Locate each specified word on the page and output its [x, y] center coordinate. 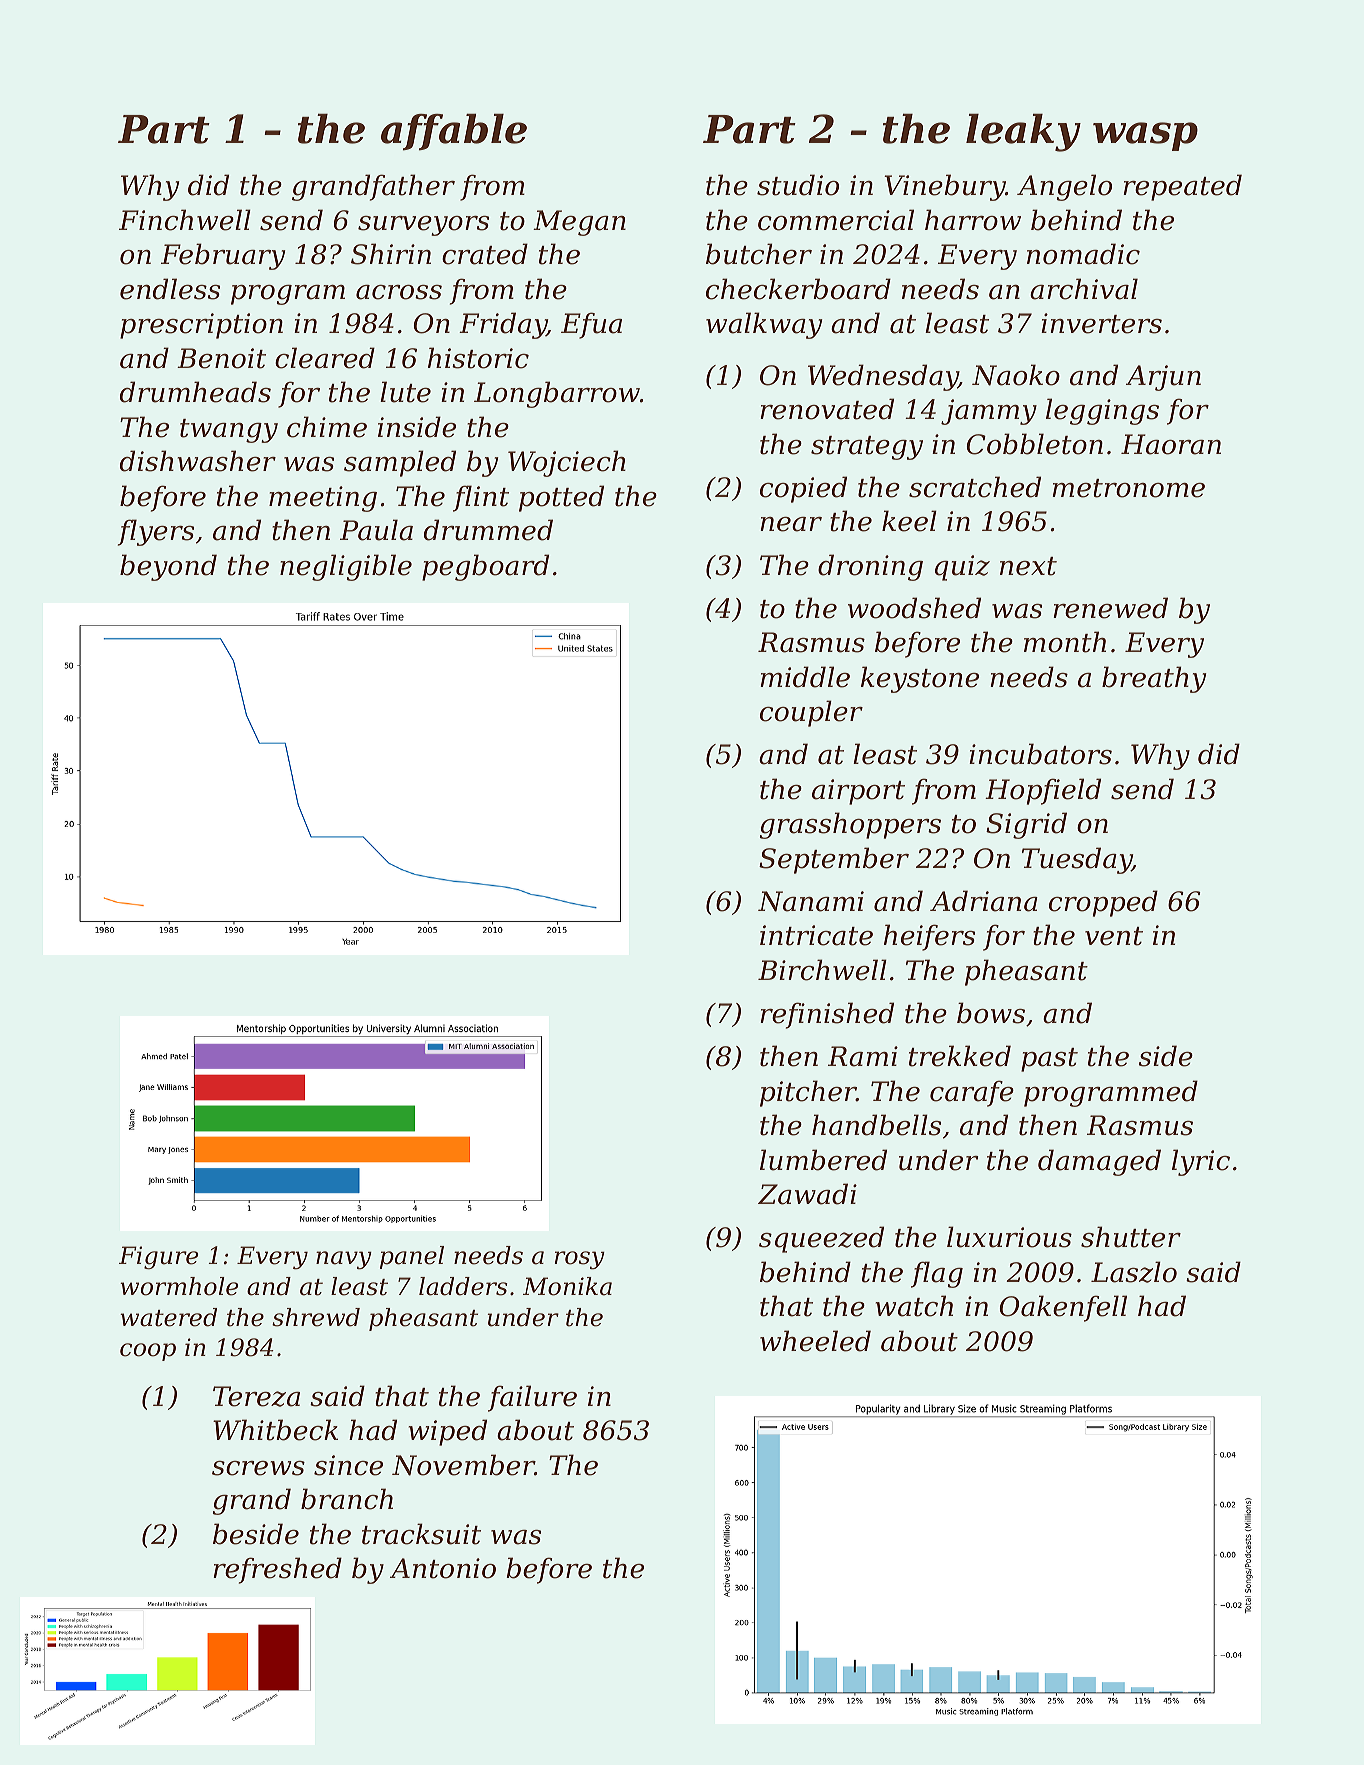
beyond [168, 567]
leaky [1023, 132]
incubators [1040, 754]
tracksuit [421, 1534]
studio [798, 185]
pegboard [485, 567]
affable [454, 132]
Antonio [443, 1568]
